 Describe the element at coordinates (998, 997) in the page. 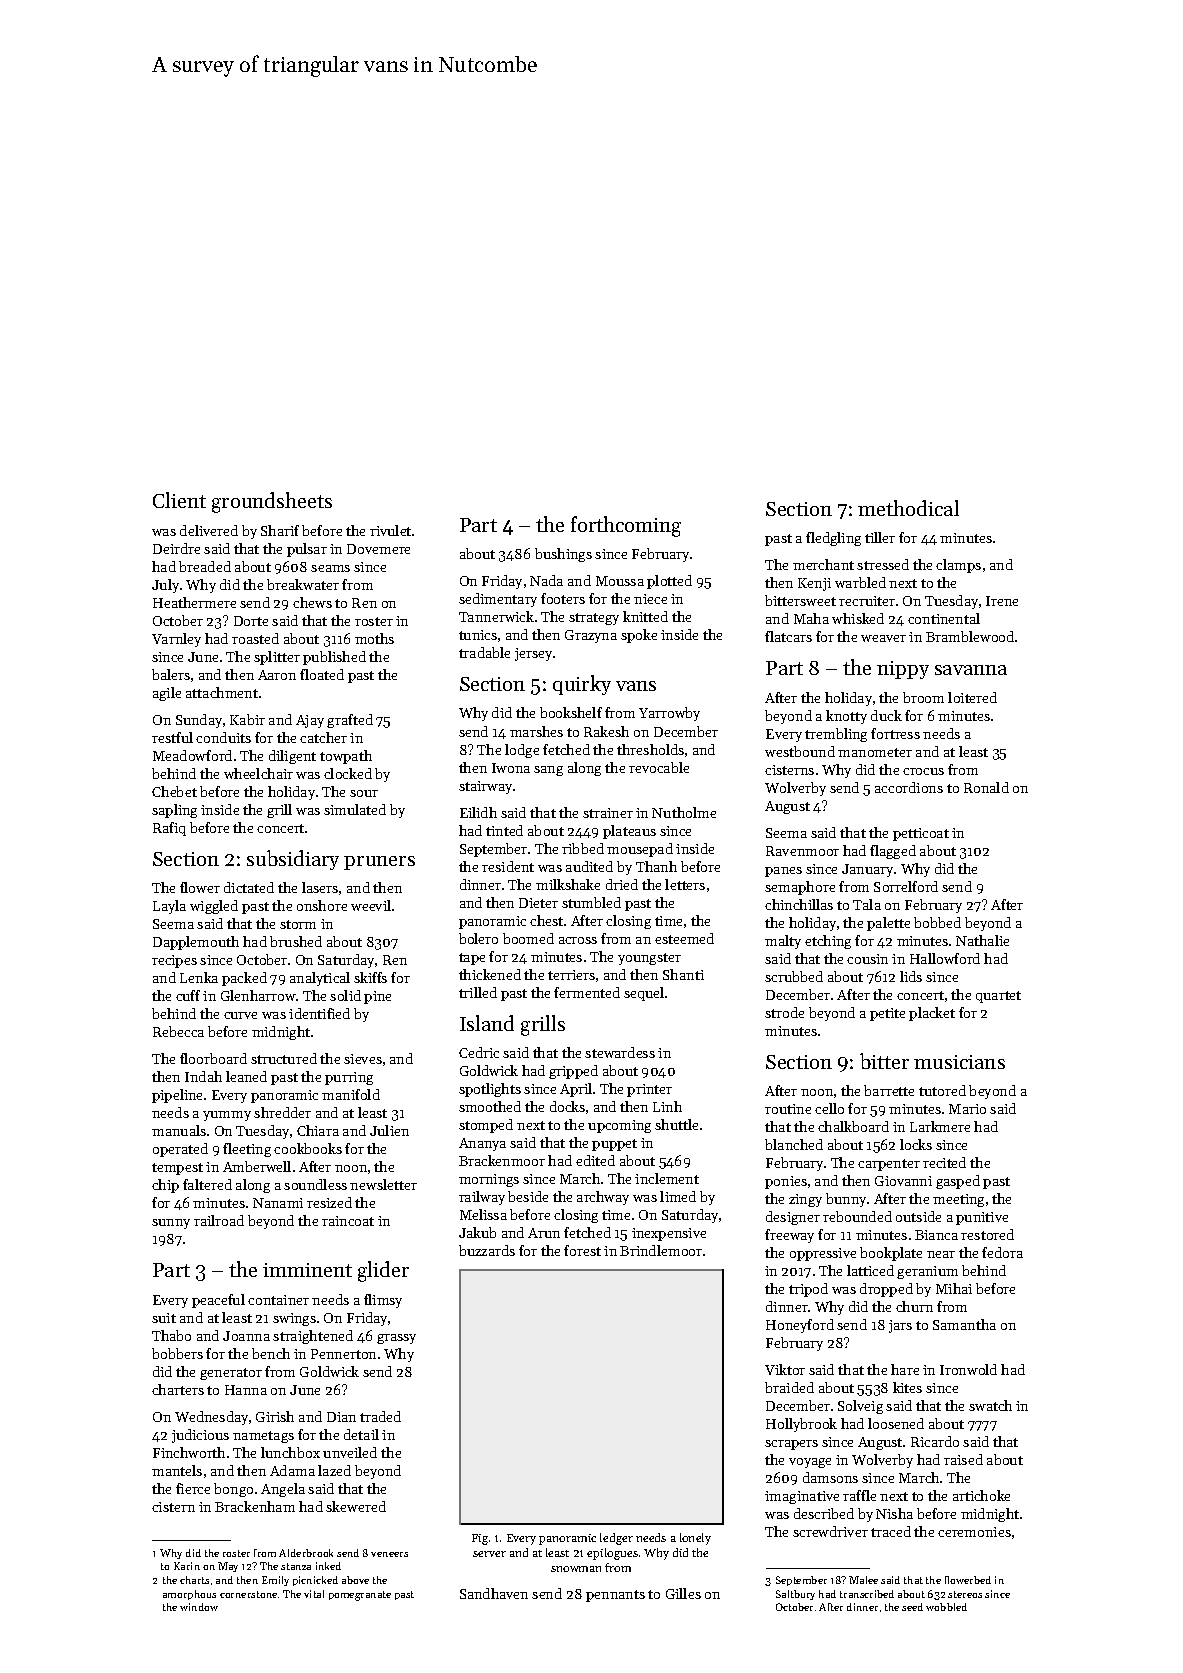

I see `quartet` at that location.
